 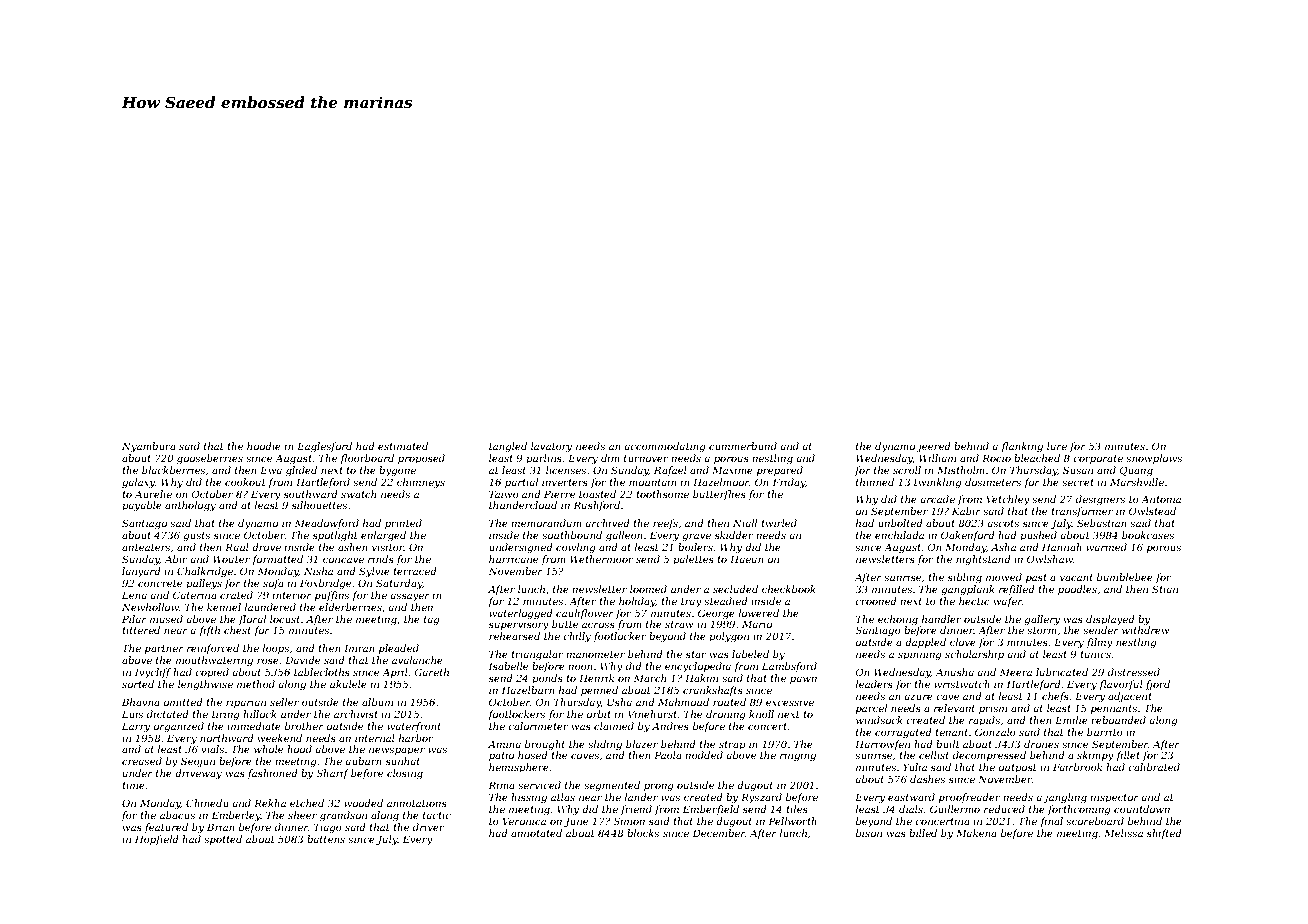 I want to click on wristwatch, so click(x=962, y=684).
